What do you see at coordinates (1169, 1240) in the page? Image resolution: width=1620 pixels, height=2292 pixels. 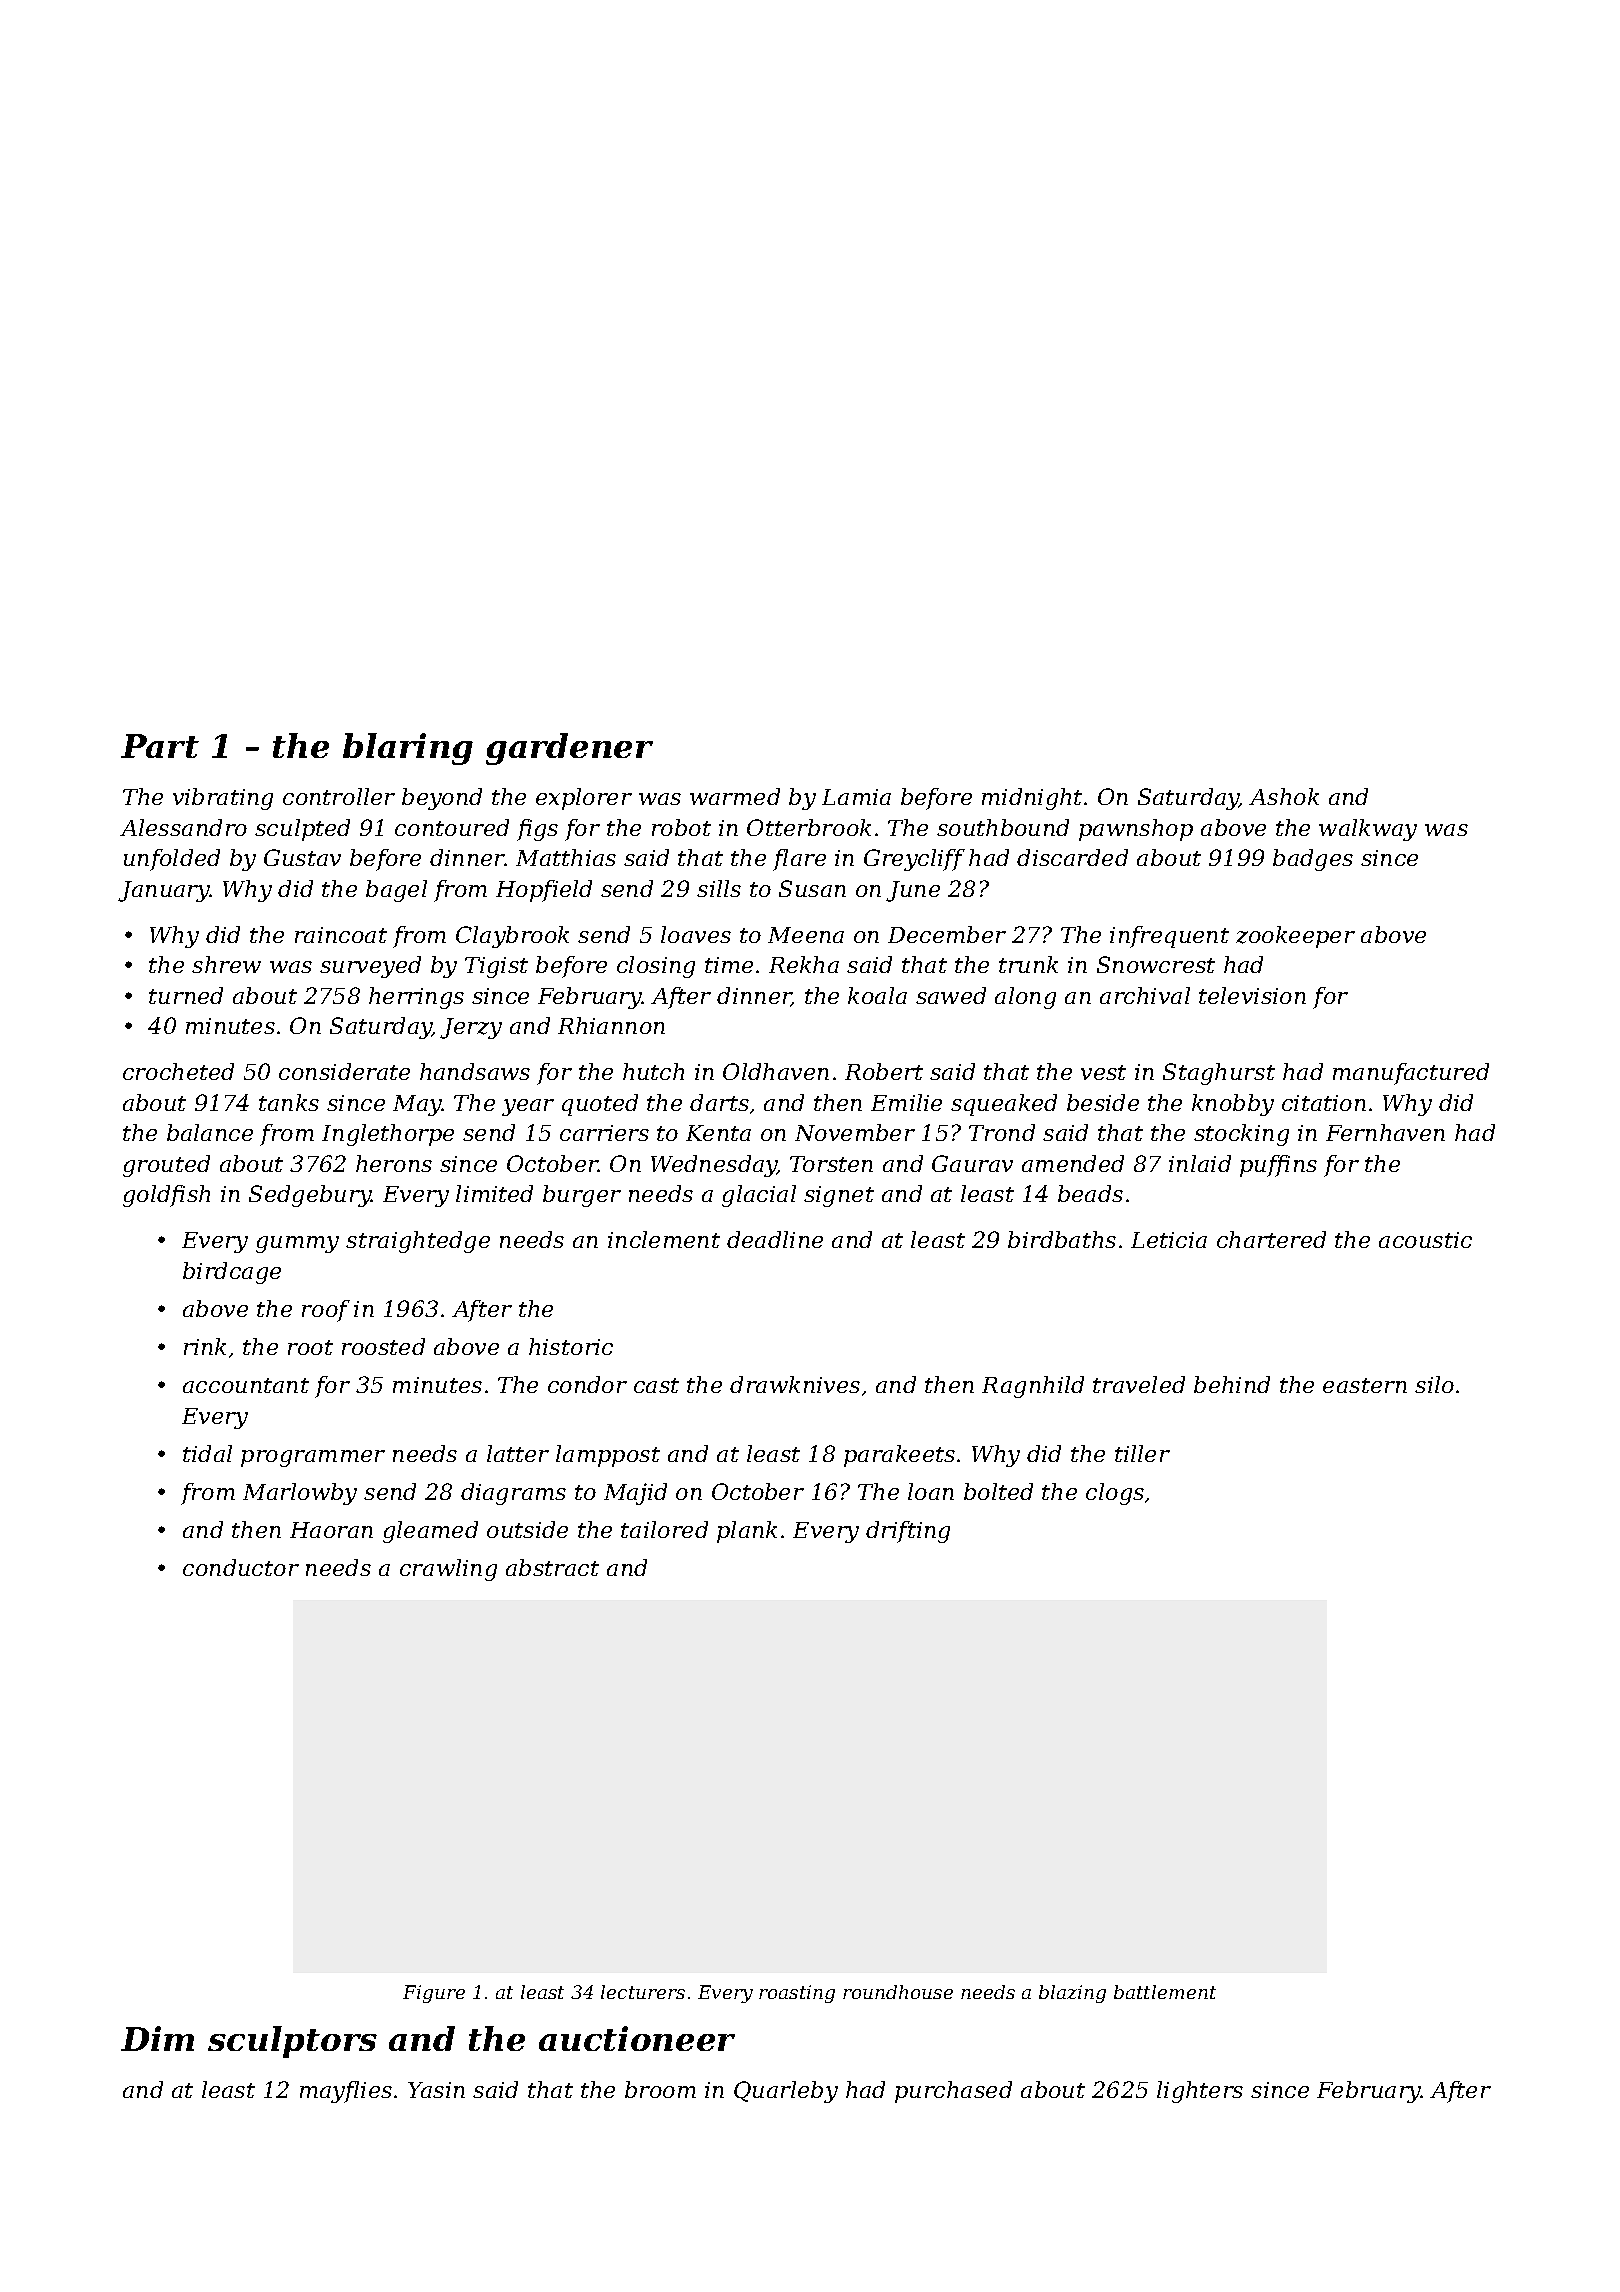 I see `Leticia` at bounding box center [1169, 1240].
